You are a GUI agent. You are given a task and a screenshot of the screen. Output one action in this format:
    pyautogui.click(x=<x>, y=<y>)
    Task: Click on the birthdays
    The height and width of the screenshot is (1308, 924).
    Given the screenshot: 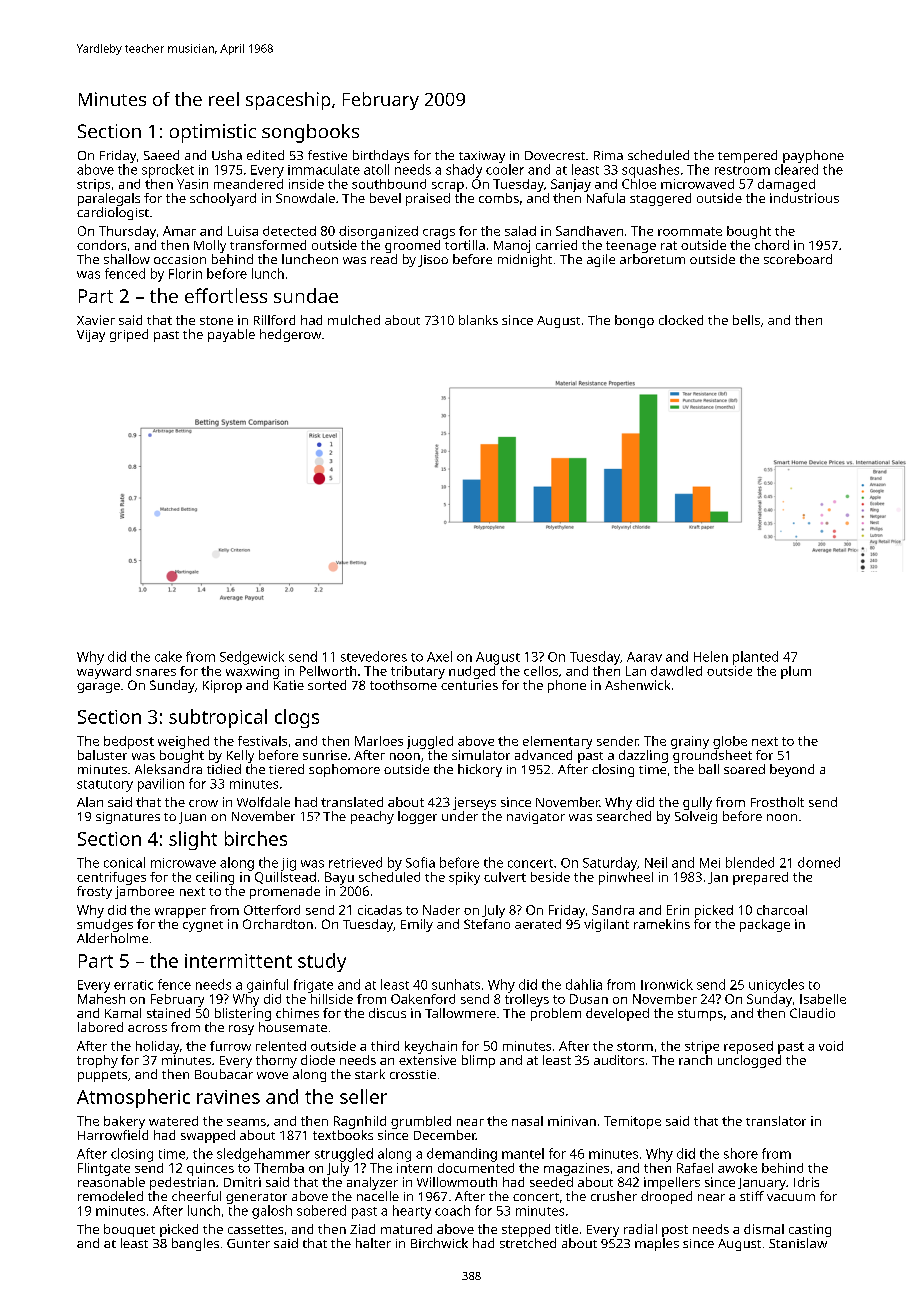 What is the action you would take?
    pyautogui.click(x=381, y=156)
